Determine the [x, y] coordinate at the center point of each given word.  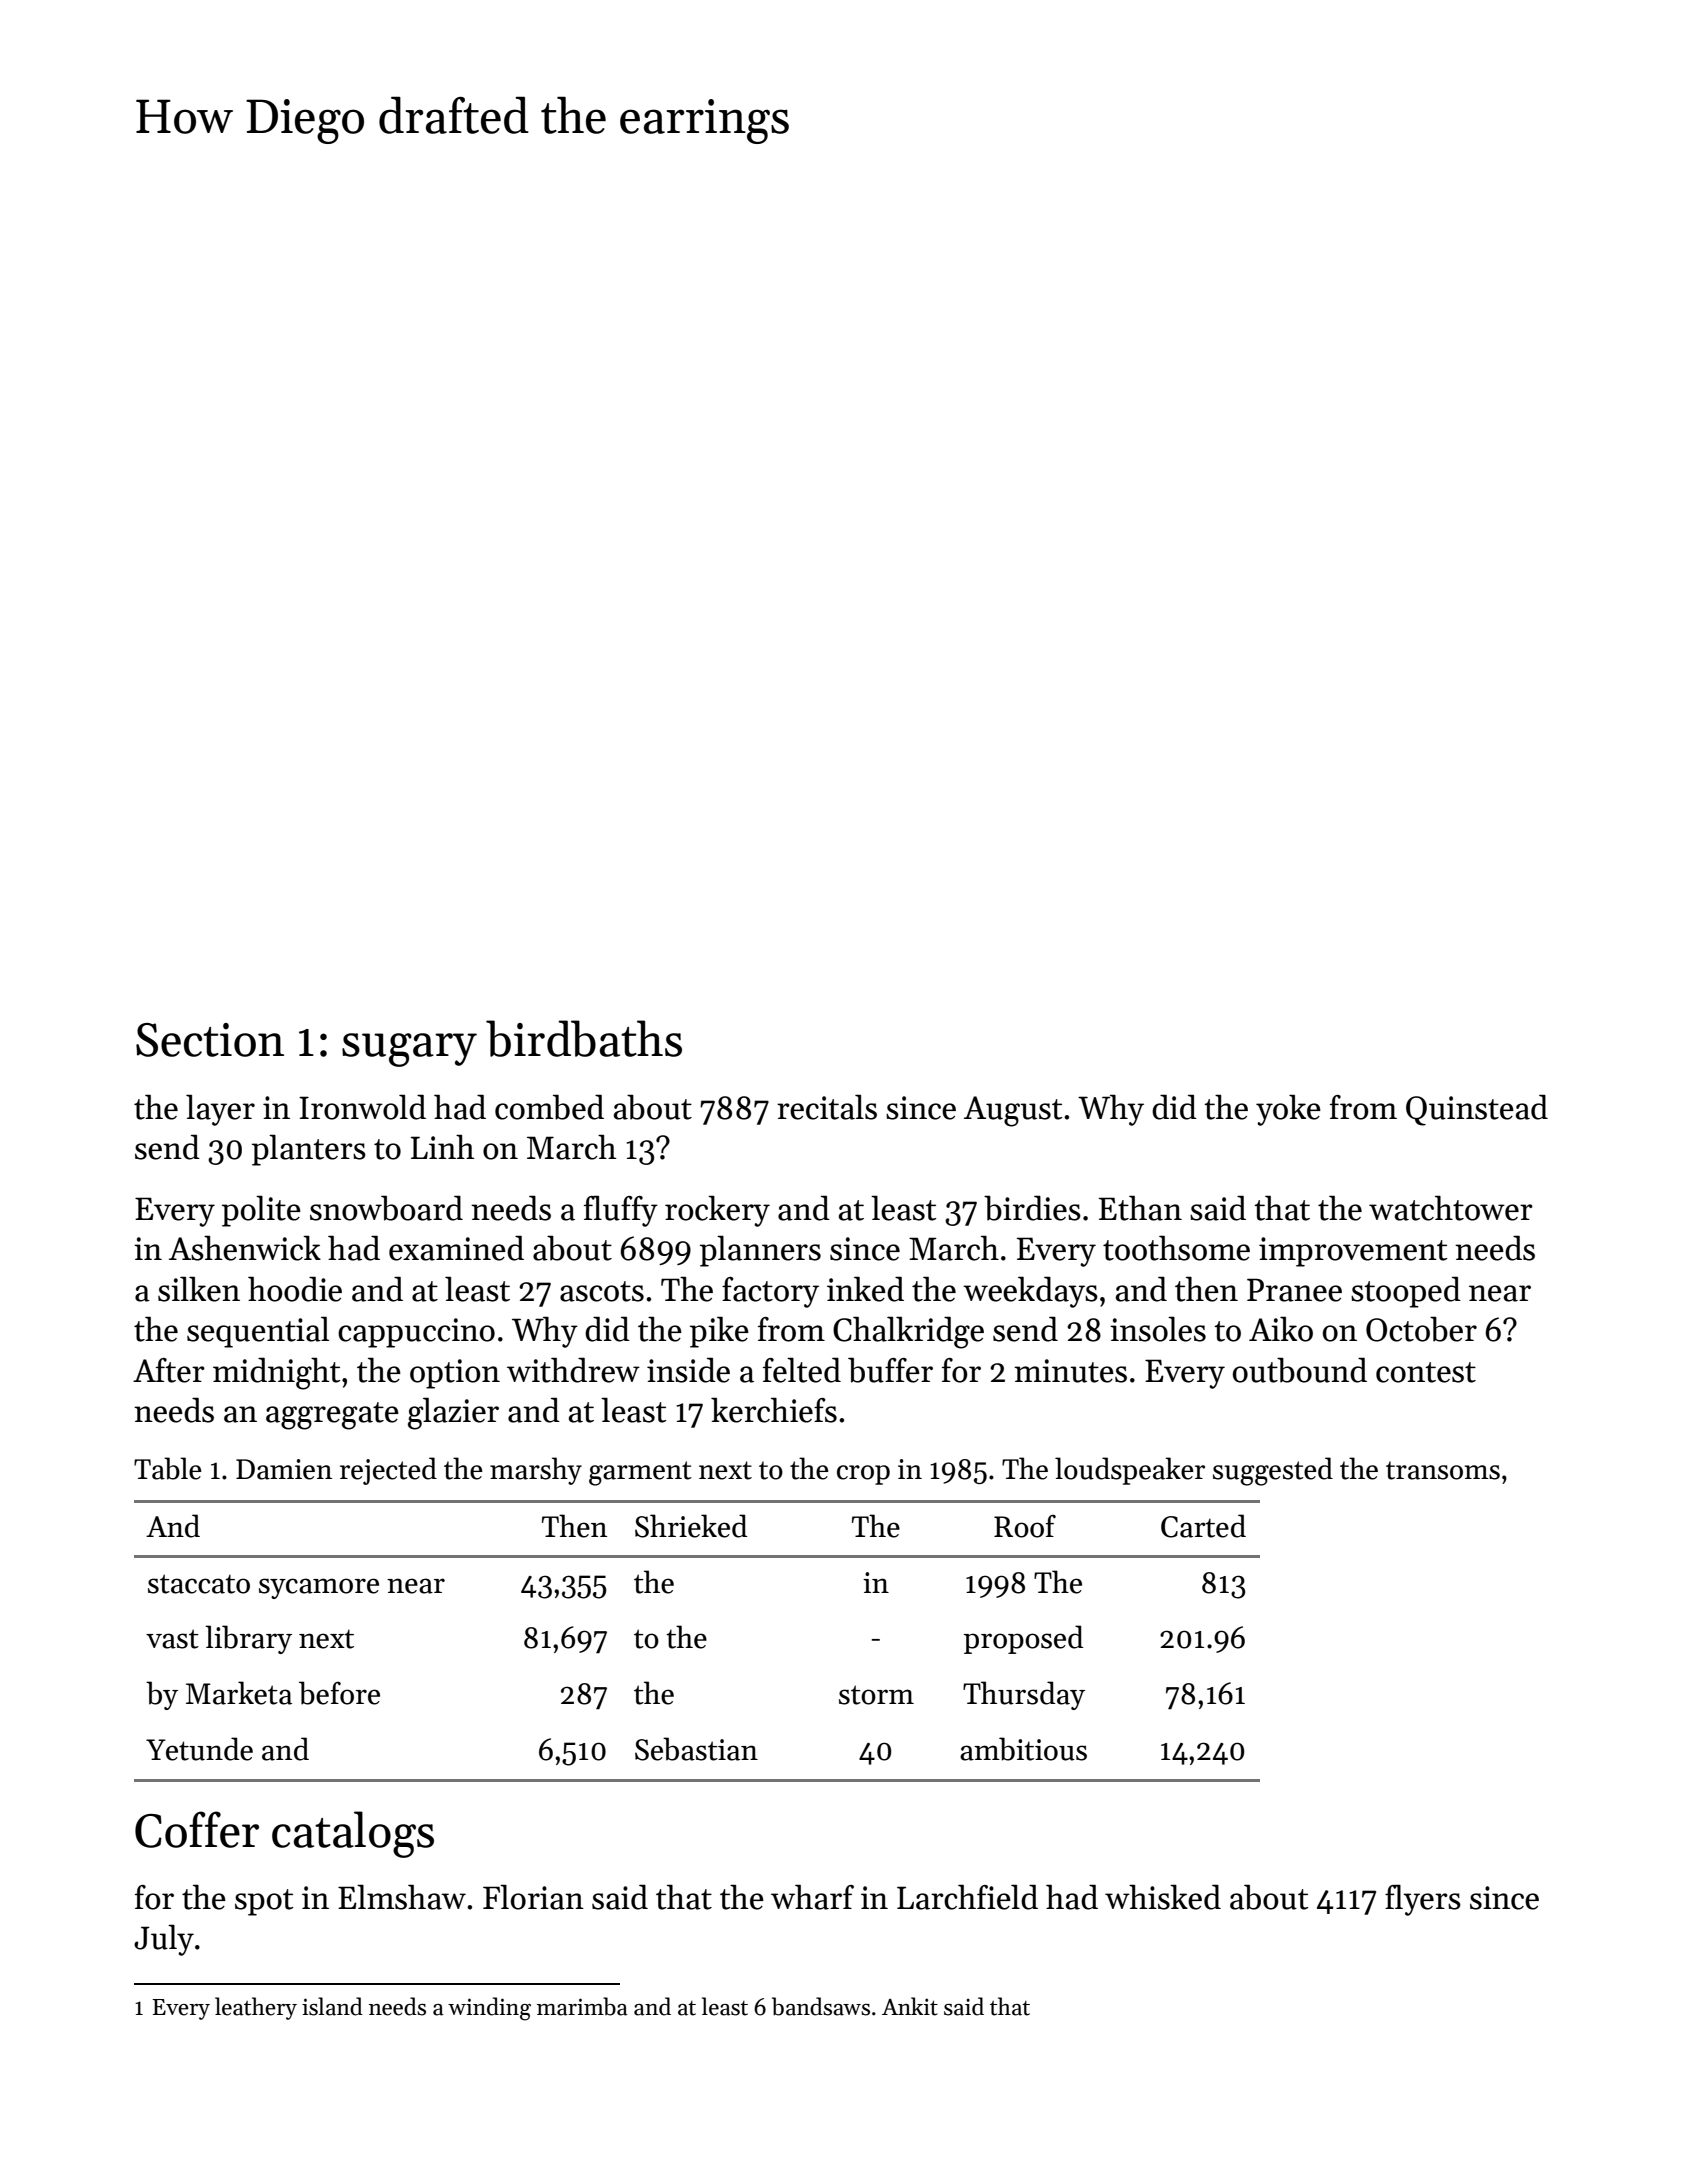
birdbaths [584, 1038]
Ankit [910, 2006]
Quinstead [1477, 1110]
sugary [409, 1050]
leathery [256, 2008]
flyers [1423, 1900]
